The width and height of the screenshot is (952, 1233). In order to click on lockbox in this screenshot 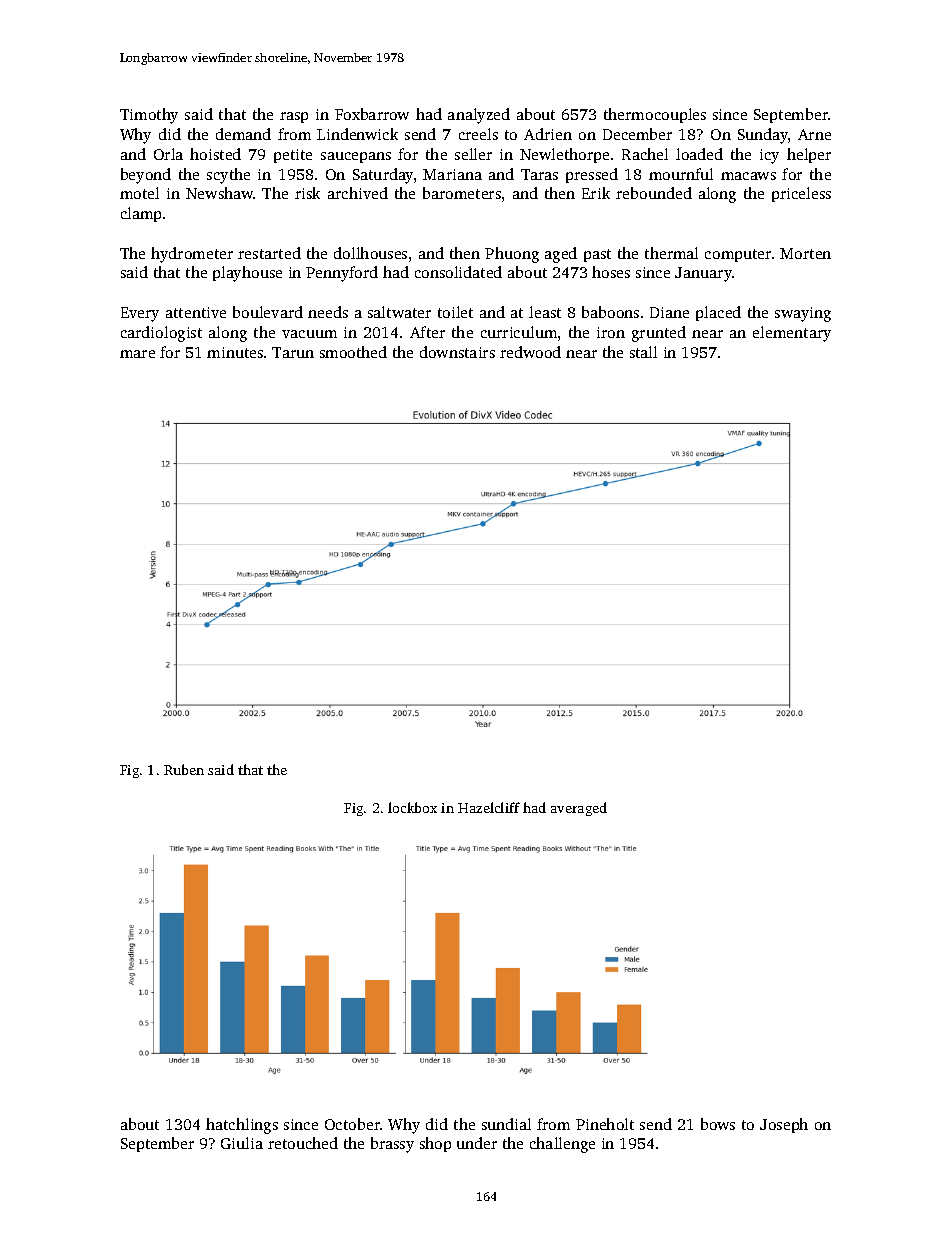, I will do `click(412, 807)`.
